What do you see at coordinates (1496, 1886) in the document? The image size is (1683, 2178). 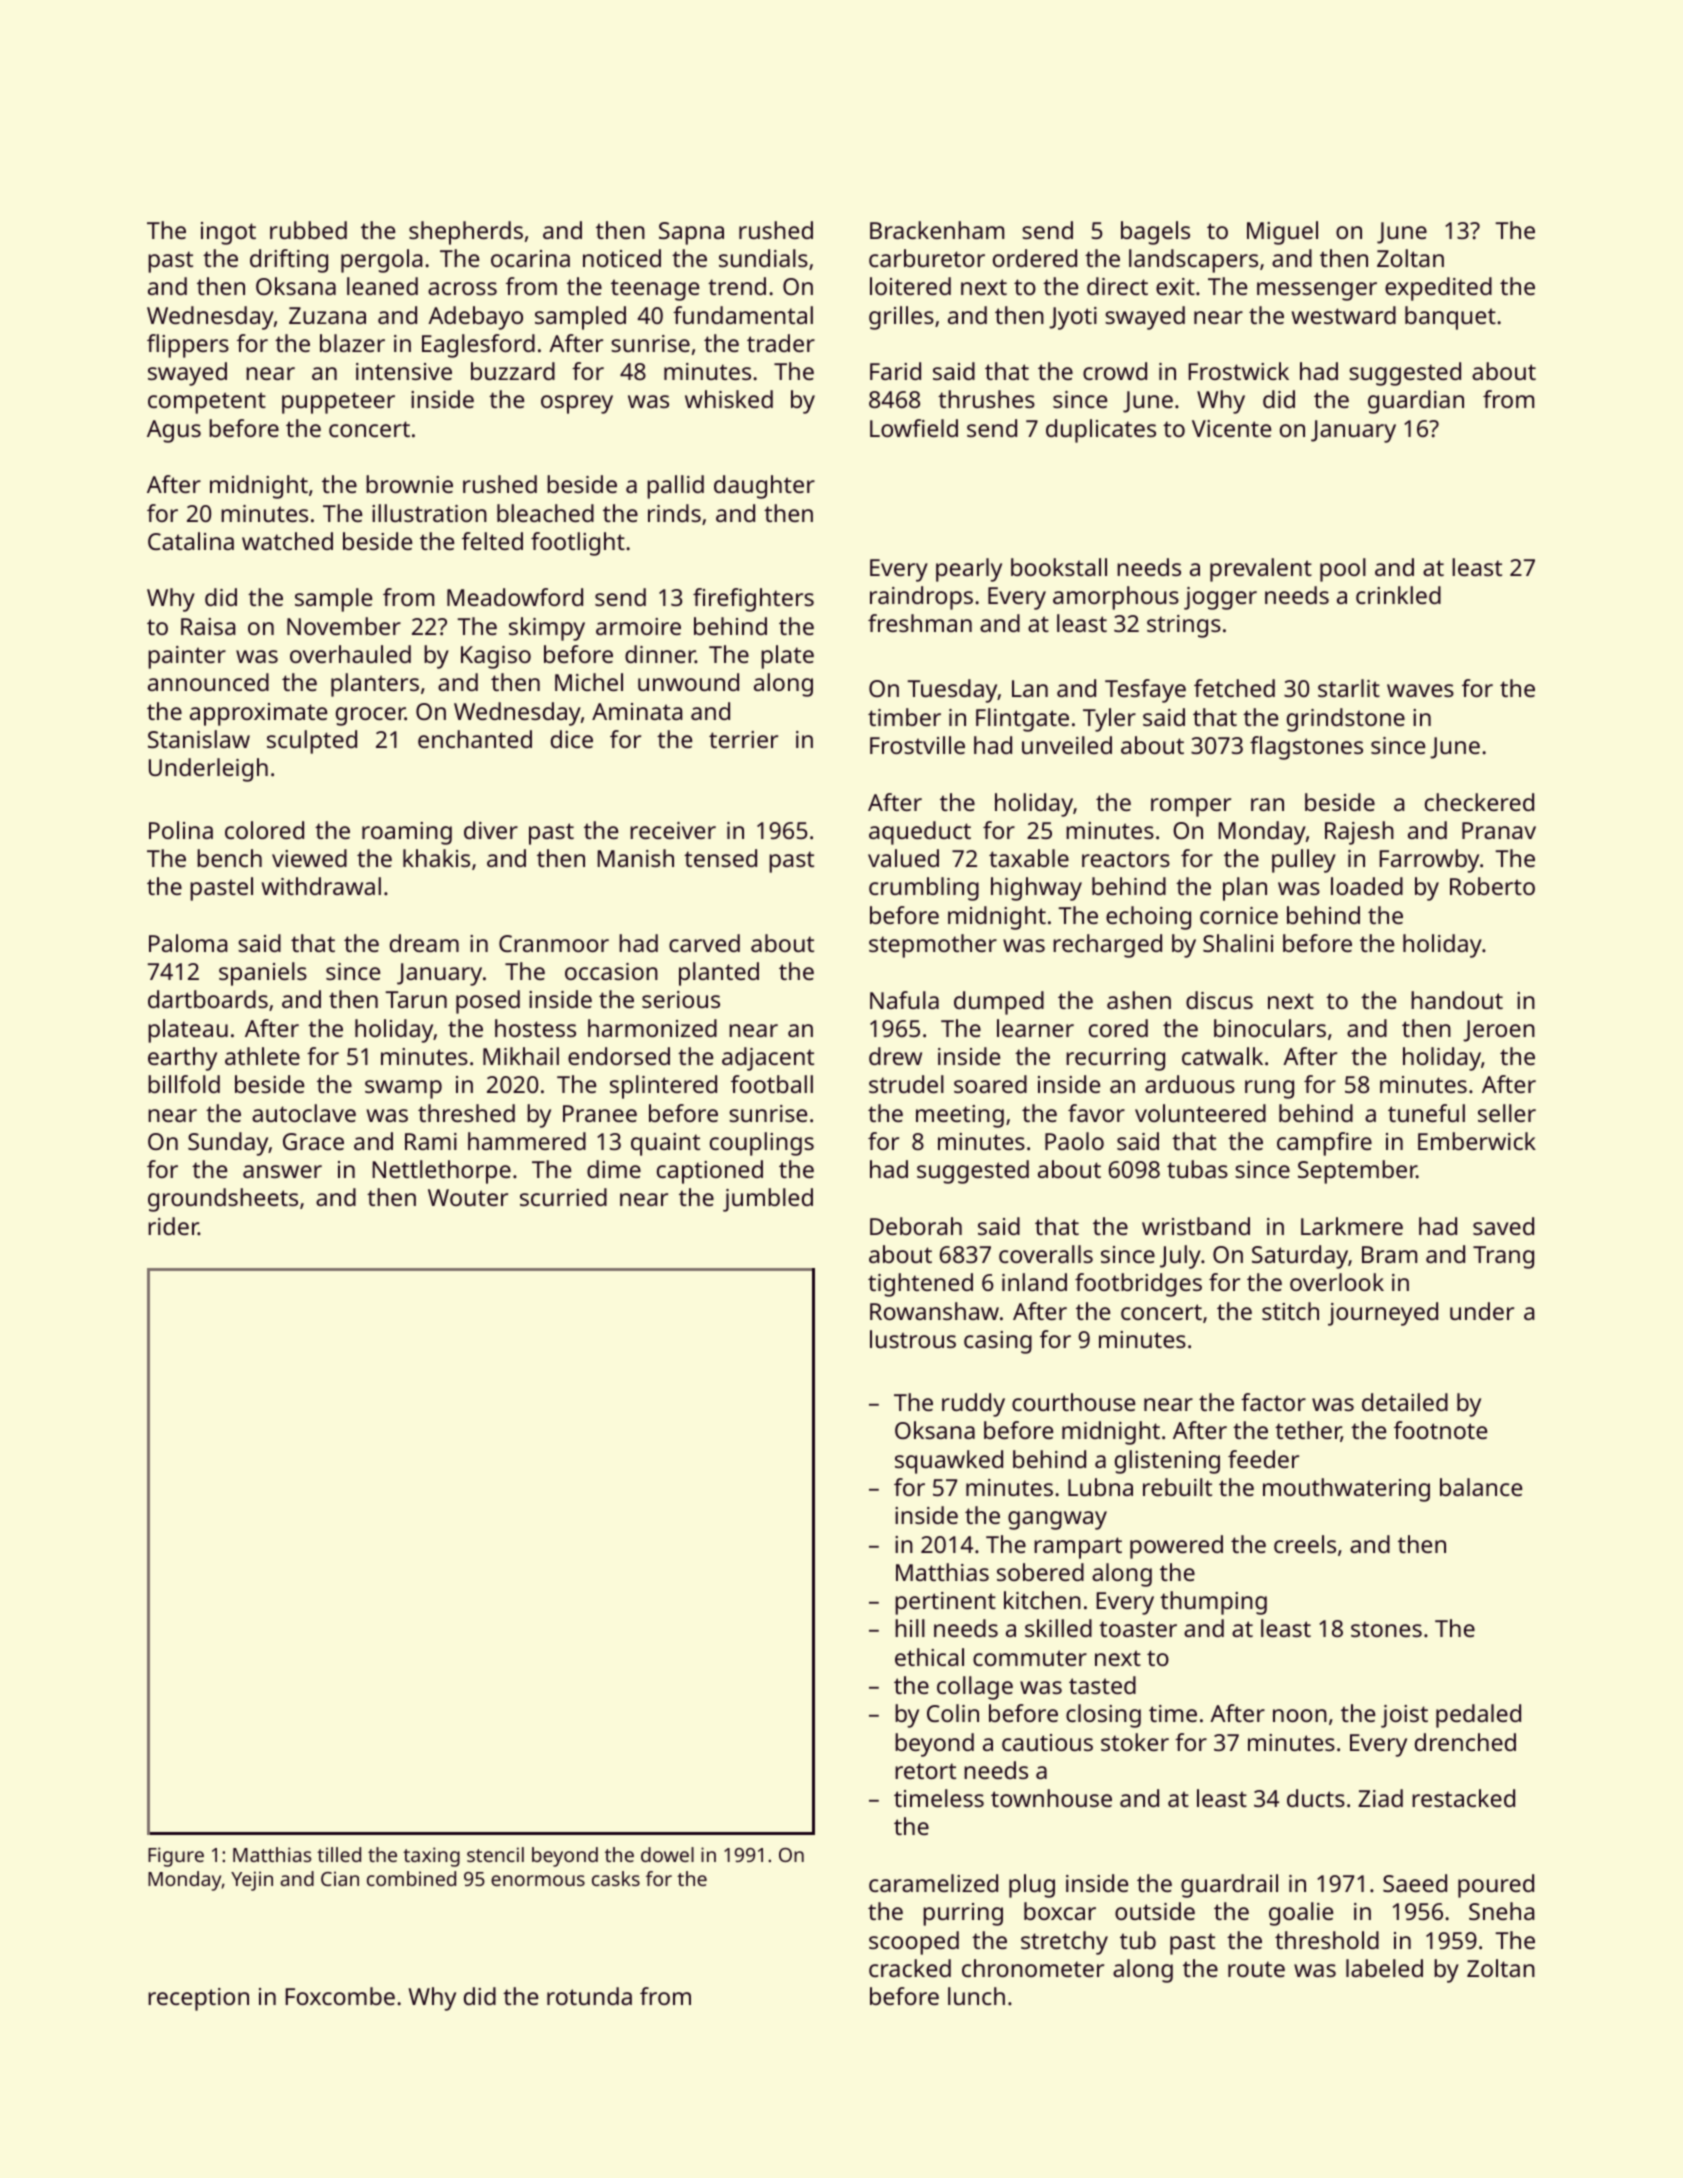 I see `poured` at bounding box center [1496, 1886].
